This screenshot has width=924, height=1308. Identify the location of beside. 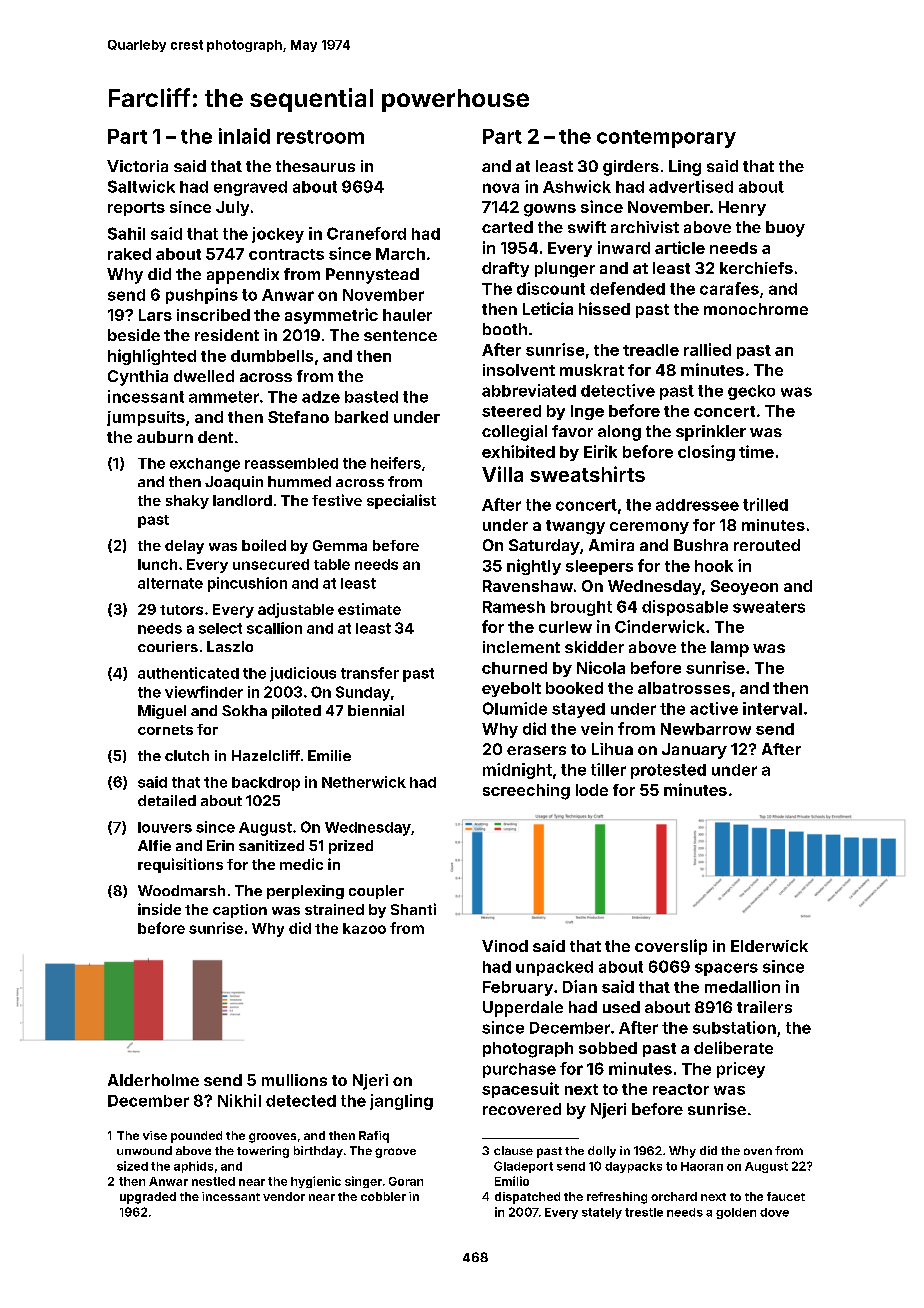
(134, 335).
